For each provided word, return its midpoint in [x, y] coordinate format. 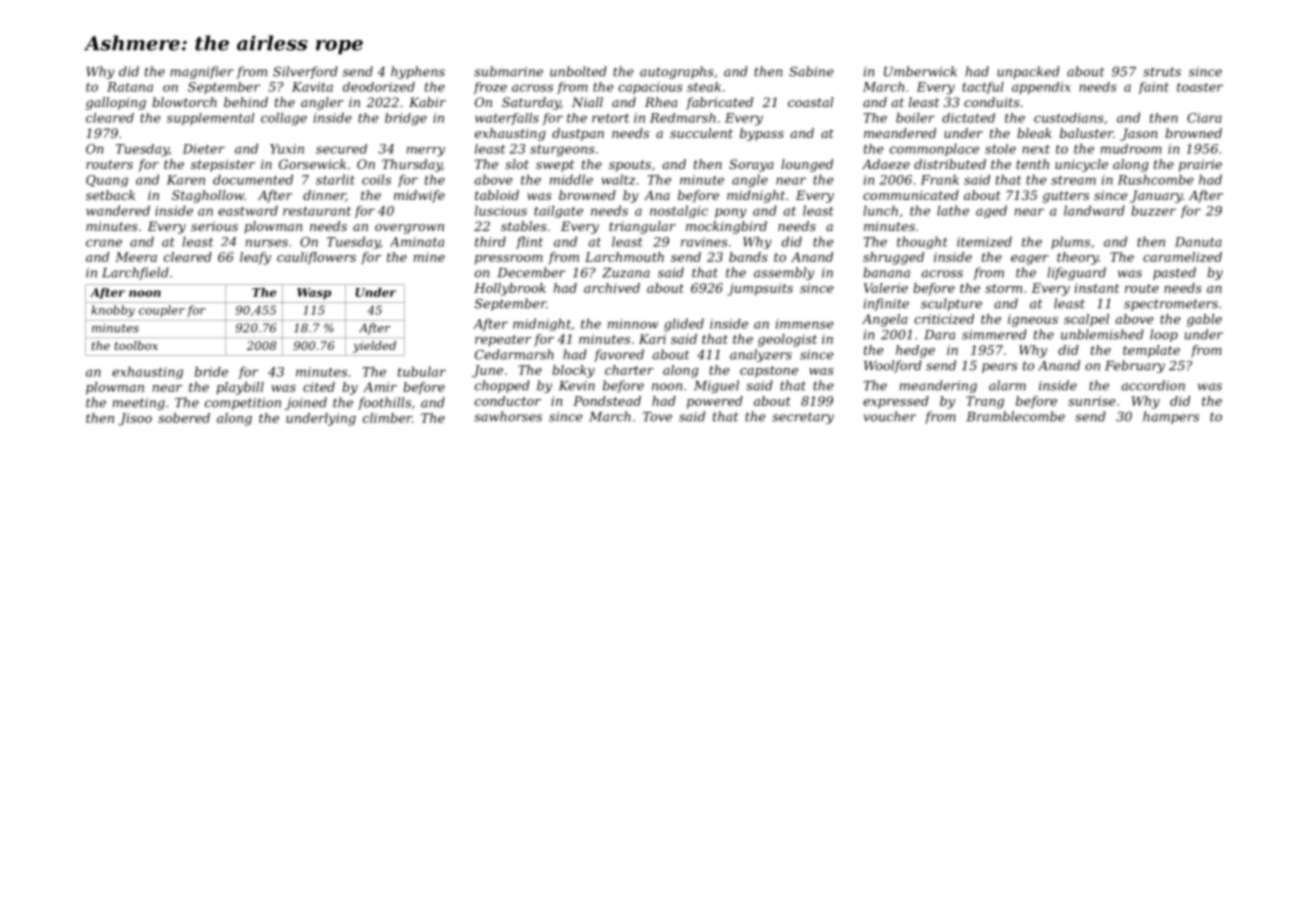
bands [748, 257]
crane [104, 243]
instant [1097, 288]
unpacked [1028, 72]
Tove [657, 417]
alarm [1007, 385]
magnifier [202, 72]
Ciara [1204, 118]
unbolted [578, 71]
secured [341, 149]
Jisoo [135, 419]
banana [886, 272]
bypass [762, 134]
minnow [633, 324]
